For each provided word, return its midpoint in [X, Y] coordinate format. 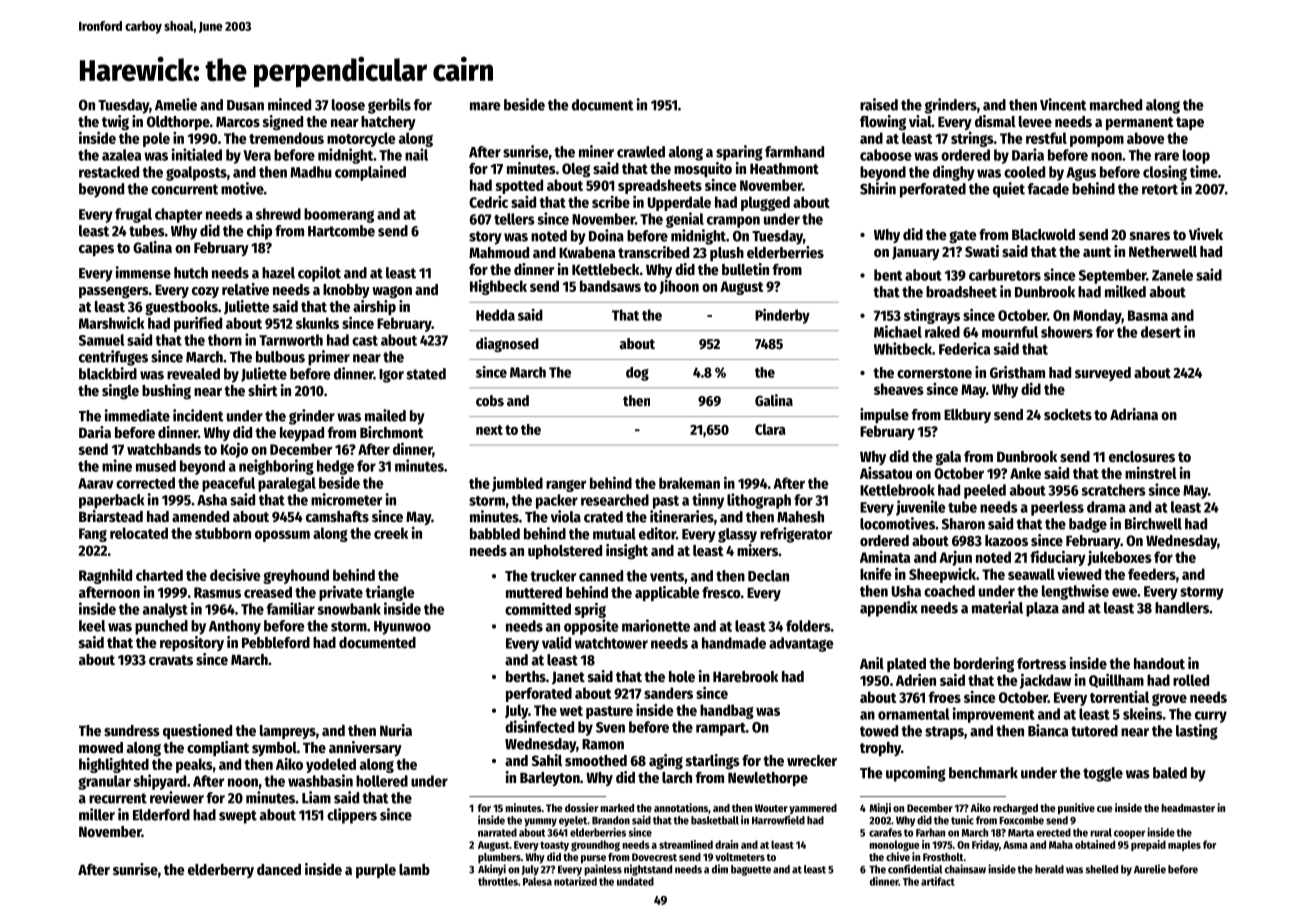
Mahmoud [499, 252]
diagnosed [507, 344]
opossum [282, 536]
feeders [1152, 574]
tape [1190, 123]
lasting [1197, 732]
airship [374, 307]
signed [283, 123]
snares [1150, 236]
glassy [737, 535]
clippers [352, 816]
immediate [137, 415]
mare [485, 106]
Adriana [1134, 414]
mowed [101, 747]
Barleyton [550, 779]
